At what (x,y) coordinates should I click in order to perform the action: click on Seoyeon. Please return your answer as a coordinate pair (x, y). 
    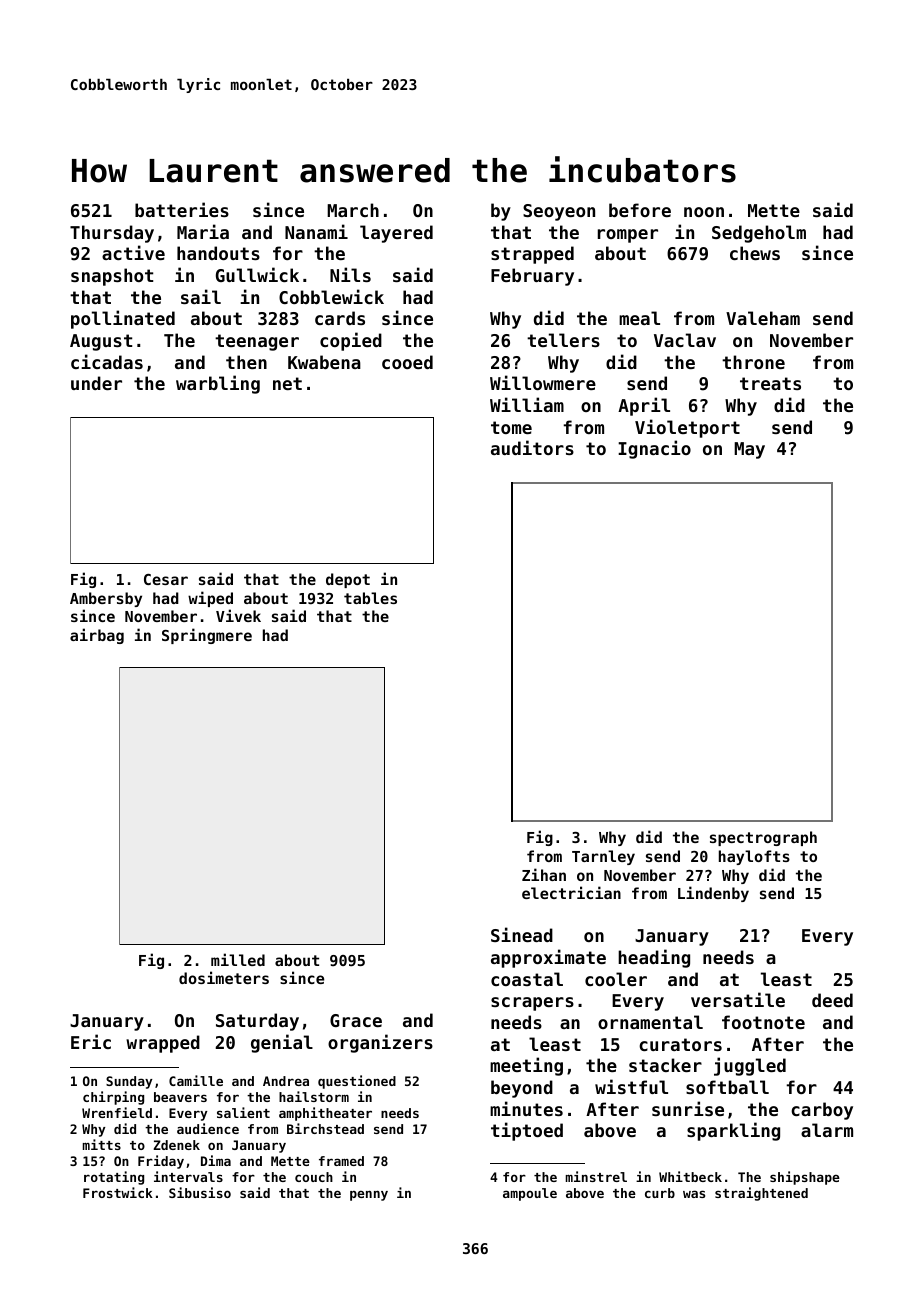
    Looking at the image, I should click on (559, 212).
